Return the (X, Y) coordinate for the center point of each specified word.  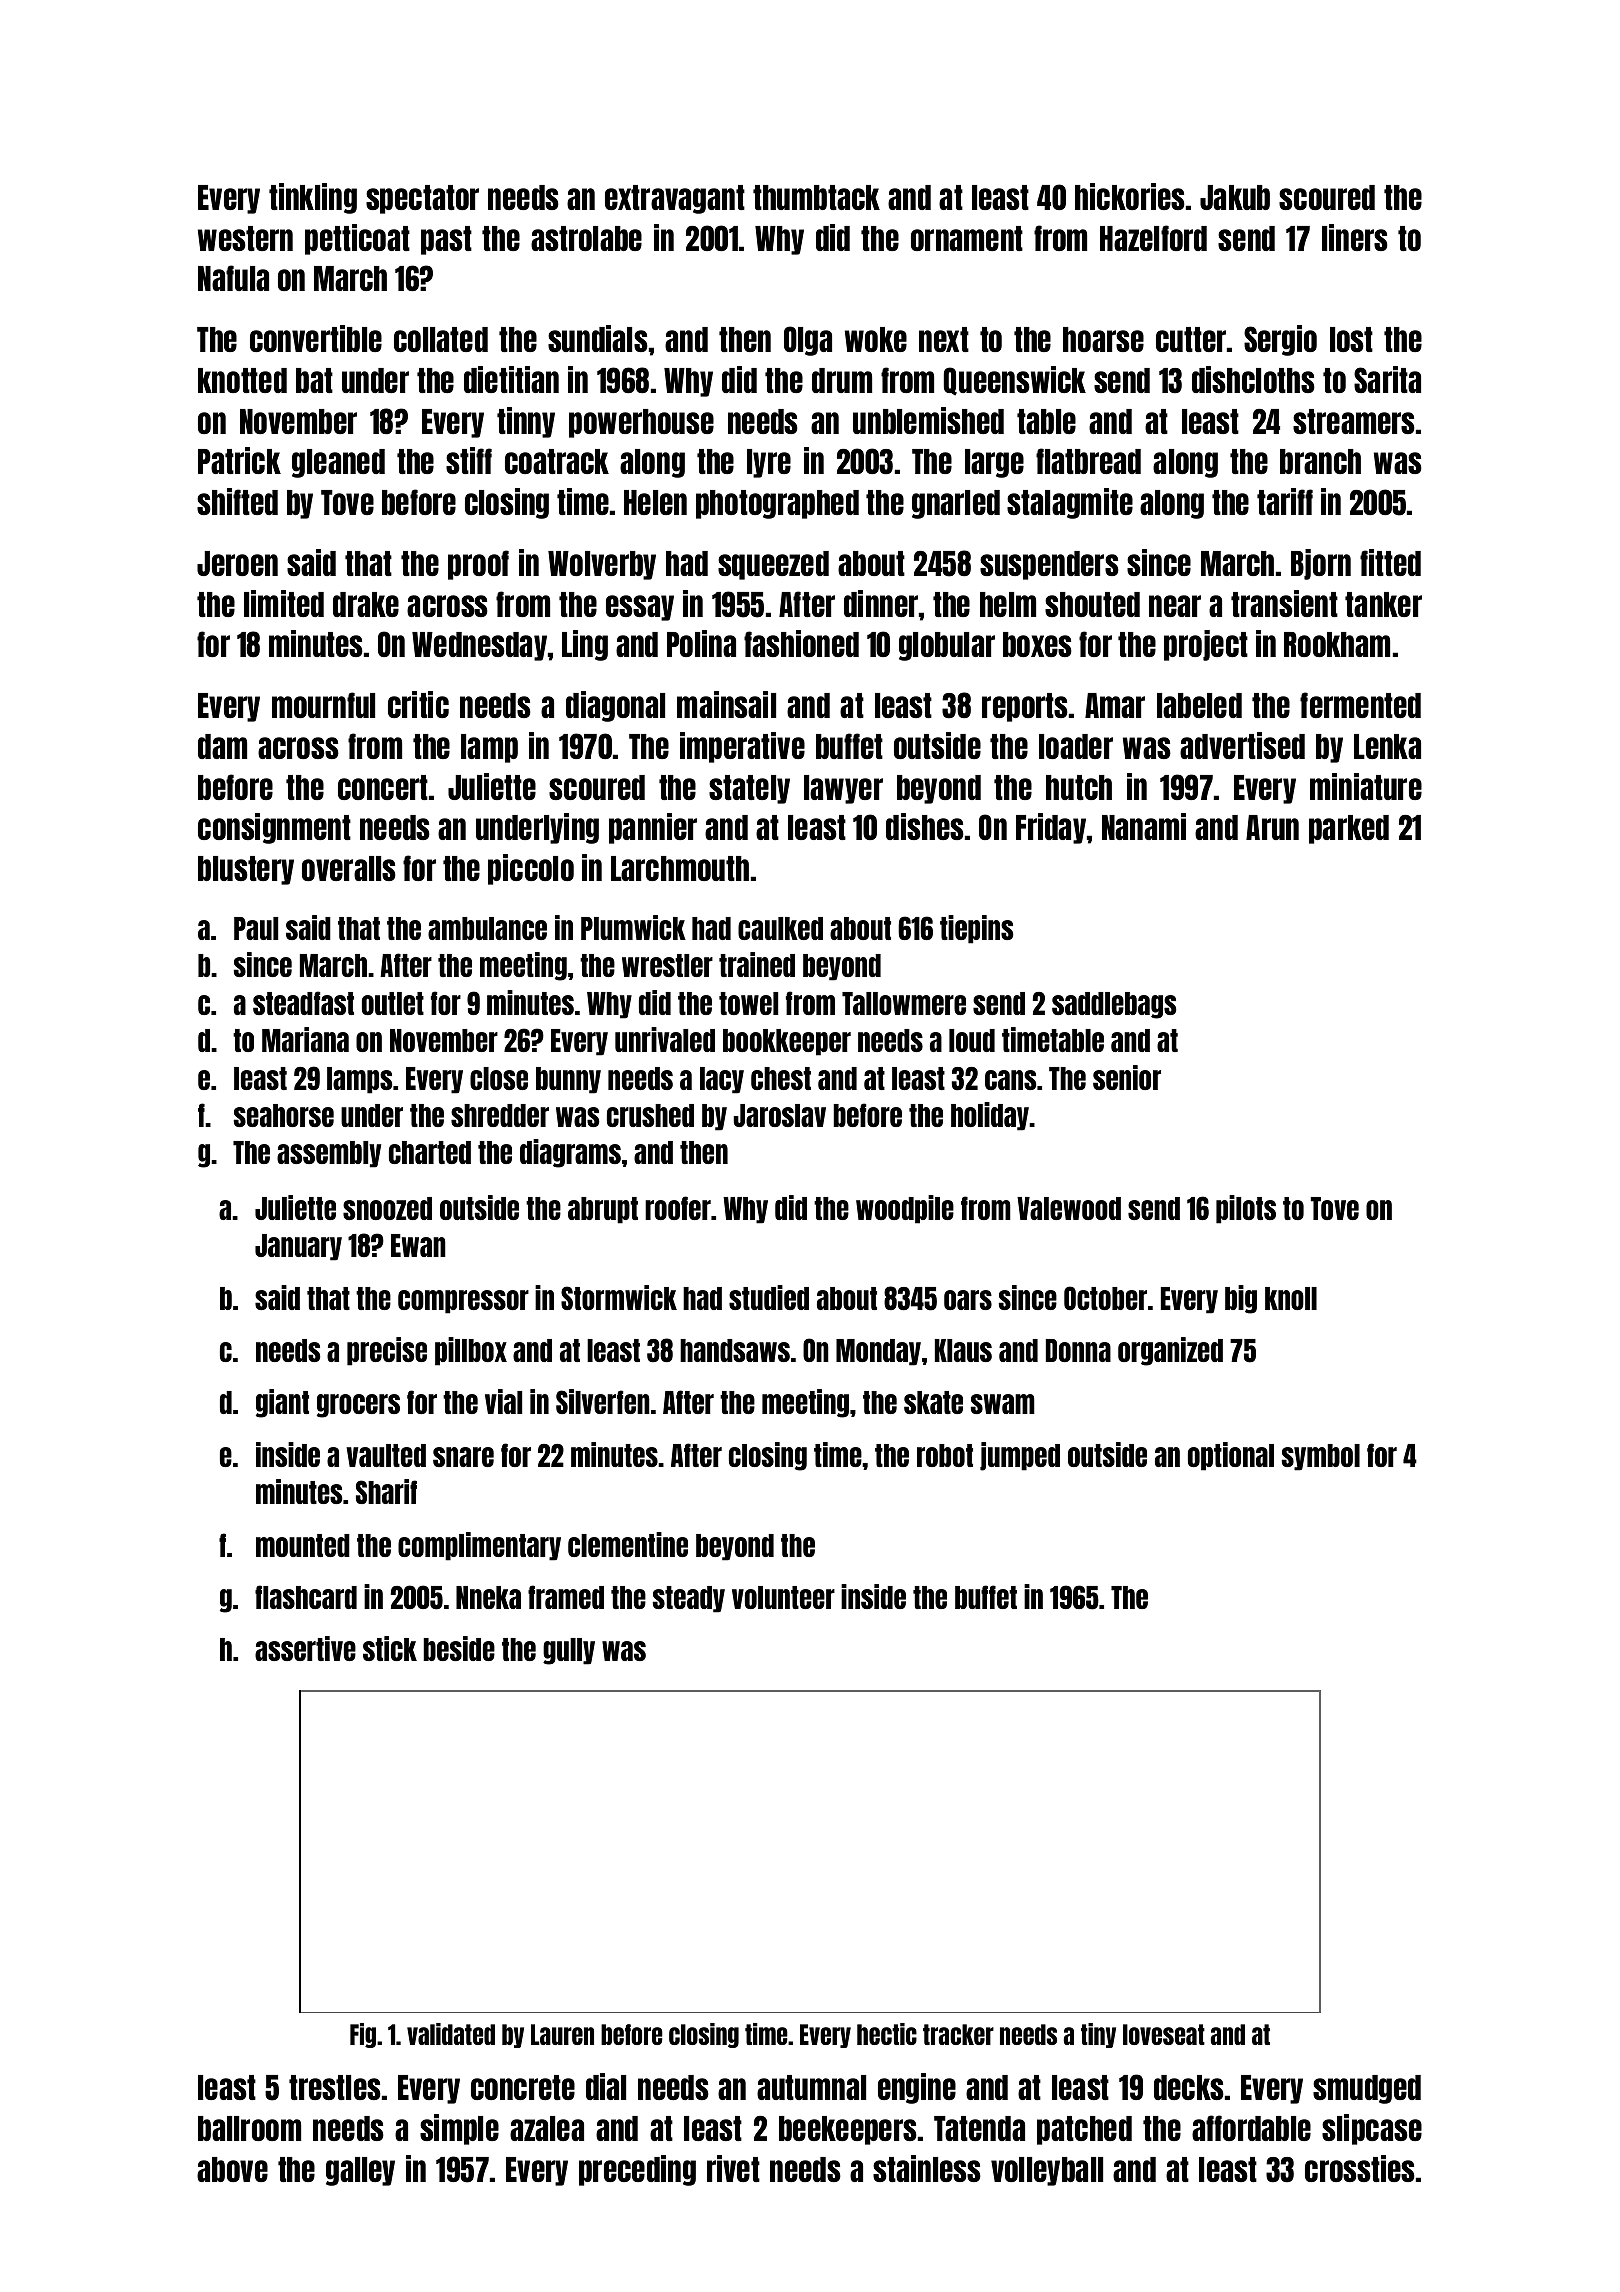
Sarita (1387, 379)
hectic (887, 2034)
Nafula (233, 278)
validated (451, 2034)
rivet (733, 2168)
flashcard (306, 1597)
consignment (274, 828)
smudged (1367, 2089)
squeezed (773, 565)
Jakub (1235, 197)
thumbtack (816, 197)
